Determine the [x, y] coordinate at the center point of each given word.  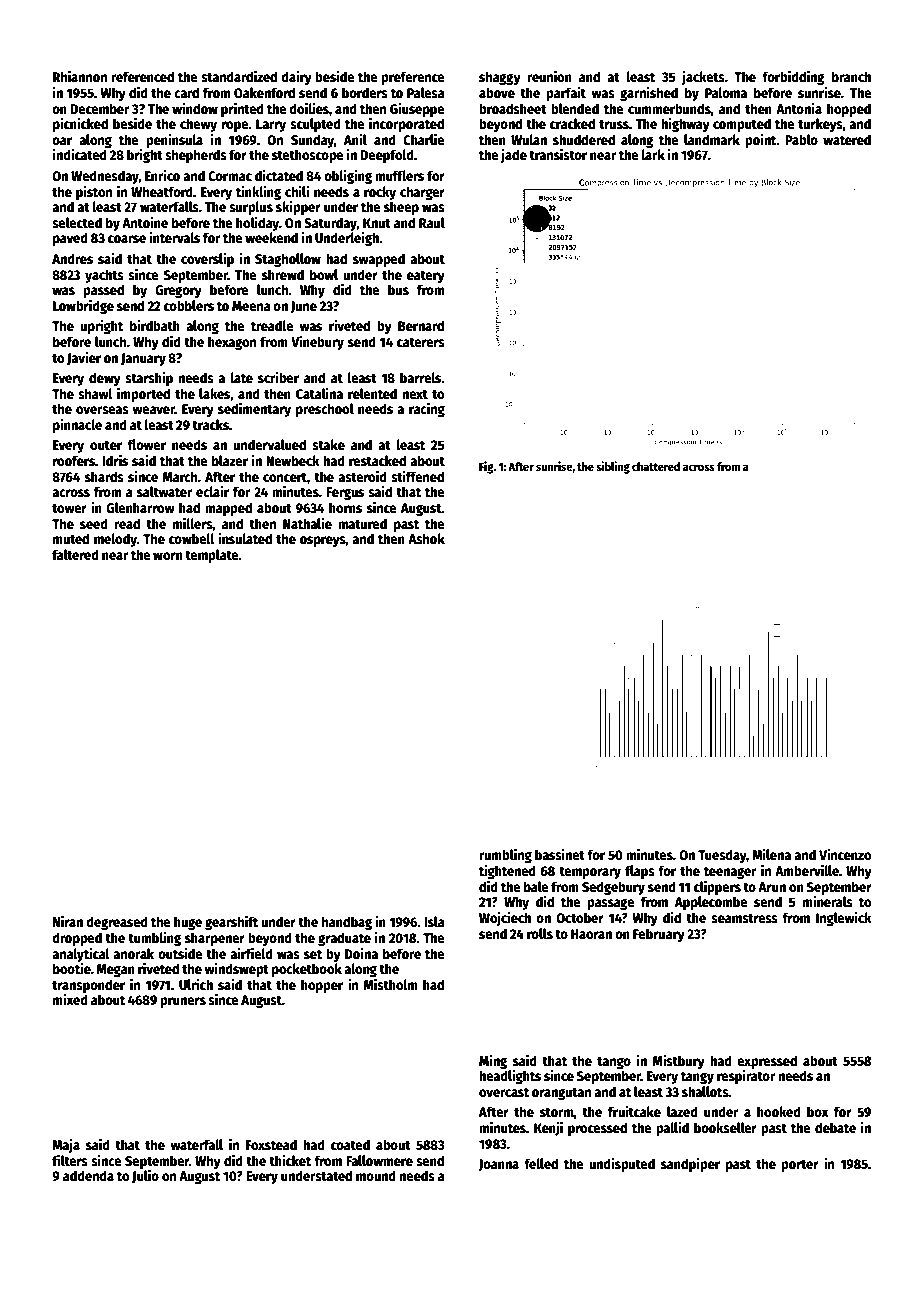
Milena [771, 854]
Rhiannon [80, 76]
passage [611, 904]
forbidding [793, 77]
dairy [296, 77]
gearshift [231, 922]
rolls [540, 933]
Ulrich [196, 984]
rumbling [505, 855]
